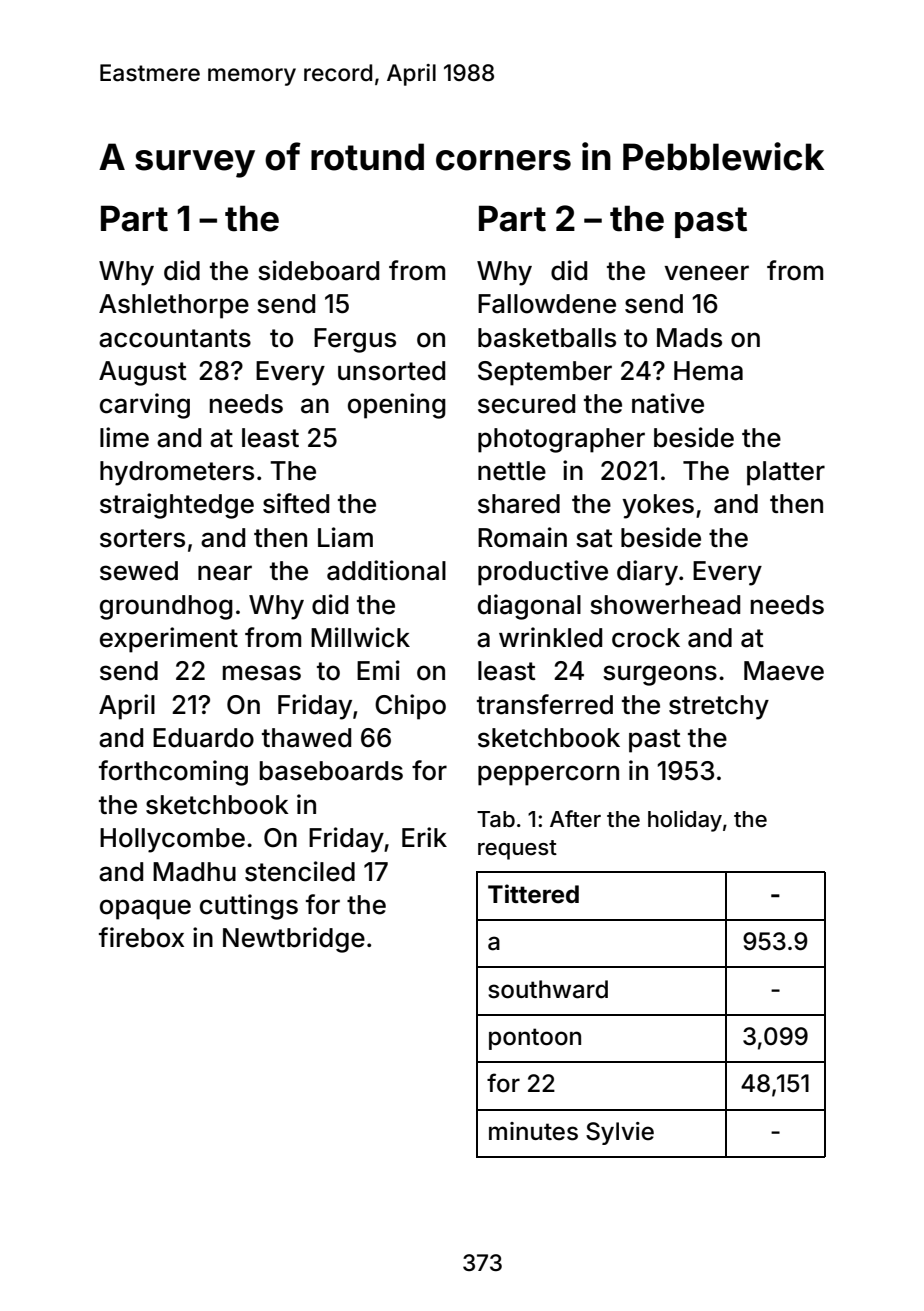 The image size is (924, 1311). Describe the element at coordinates (685, 821) in the page. I see `holiday` at that location.
